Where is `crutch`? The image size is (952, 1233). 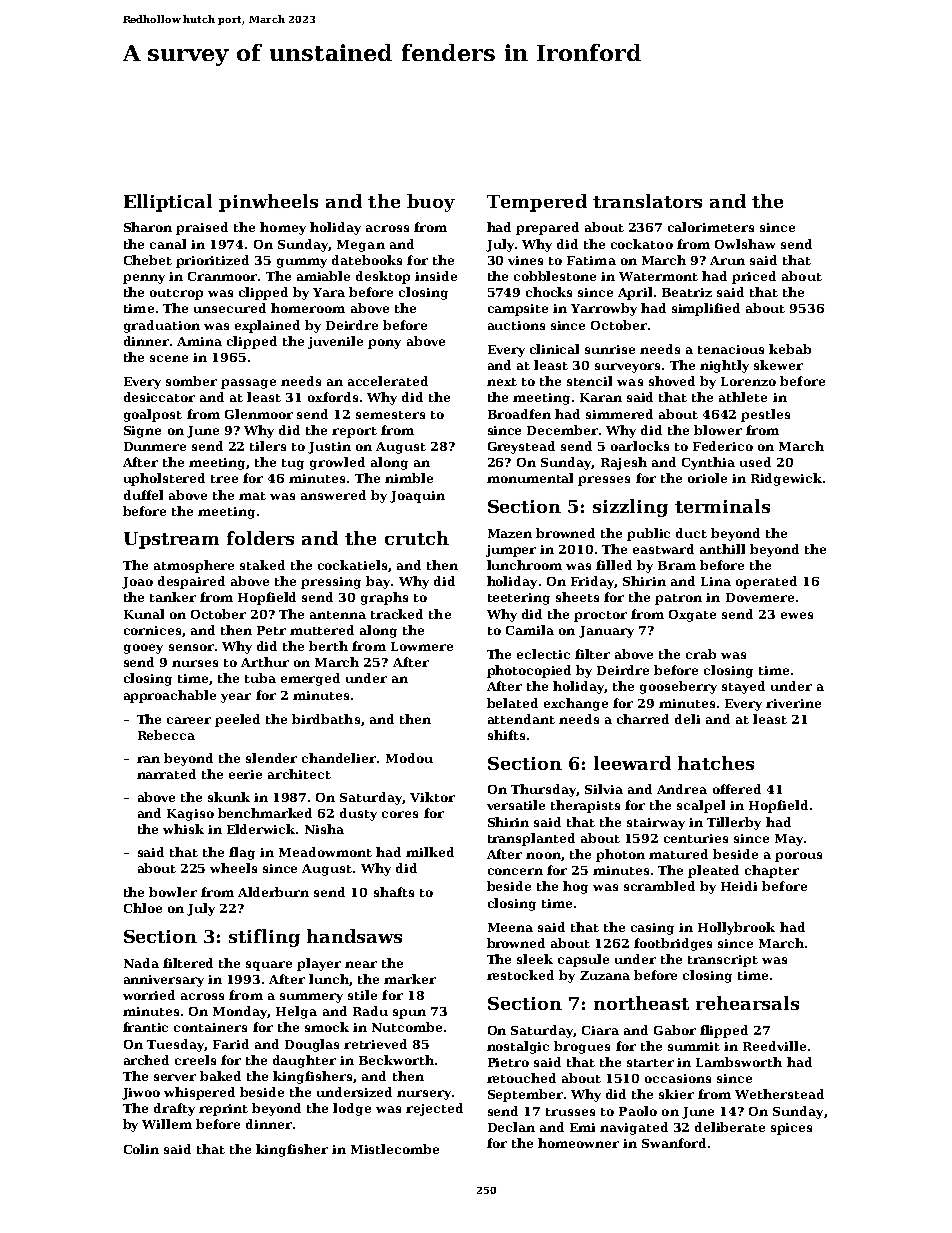 crutch is located at coordinates (417, 538).
